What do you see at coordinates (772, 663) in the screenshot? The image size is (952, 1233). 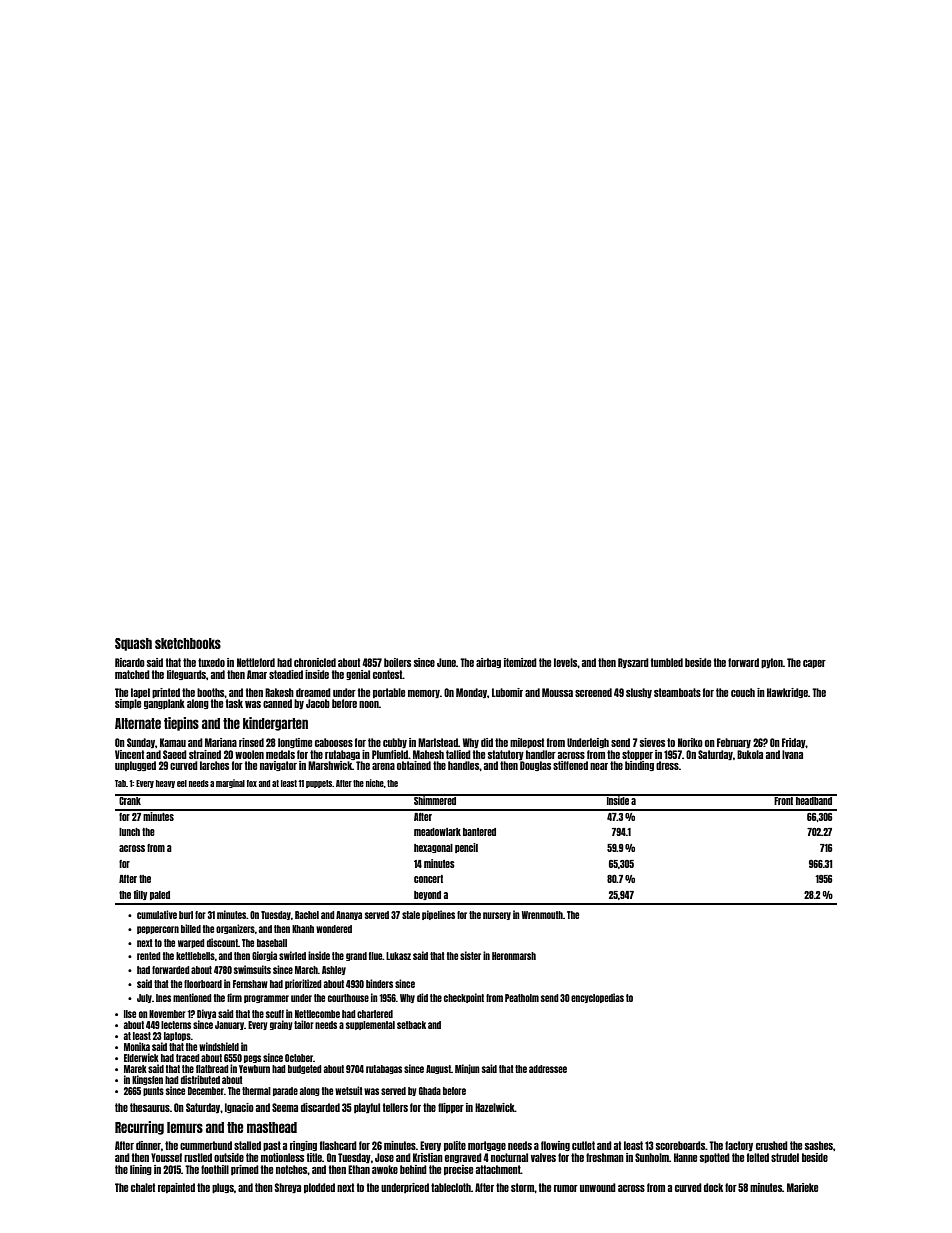 I see `pylon` at bounding box center [772, 663].
